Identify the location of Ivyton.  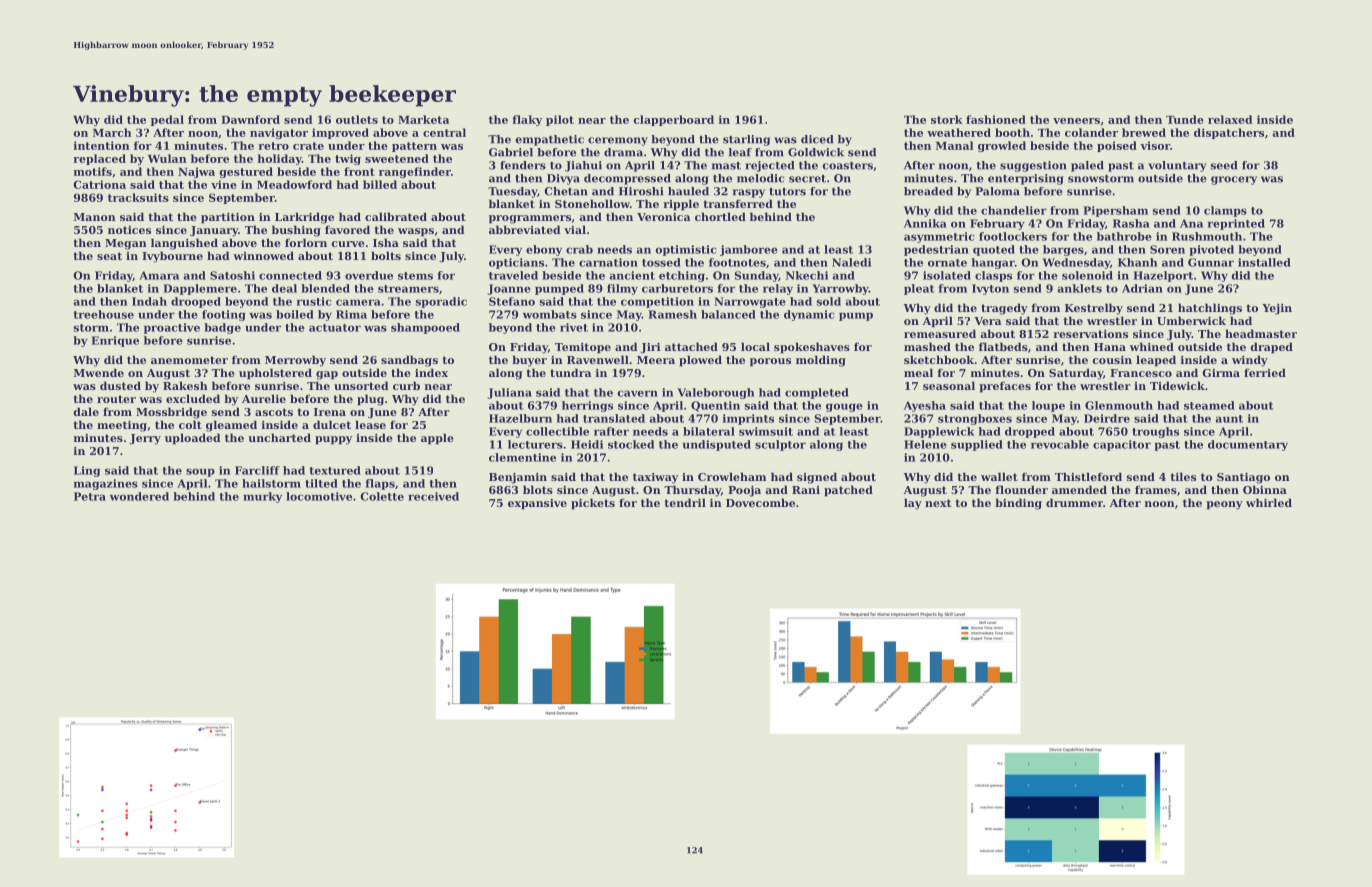
(990, 289).
